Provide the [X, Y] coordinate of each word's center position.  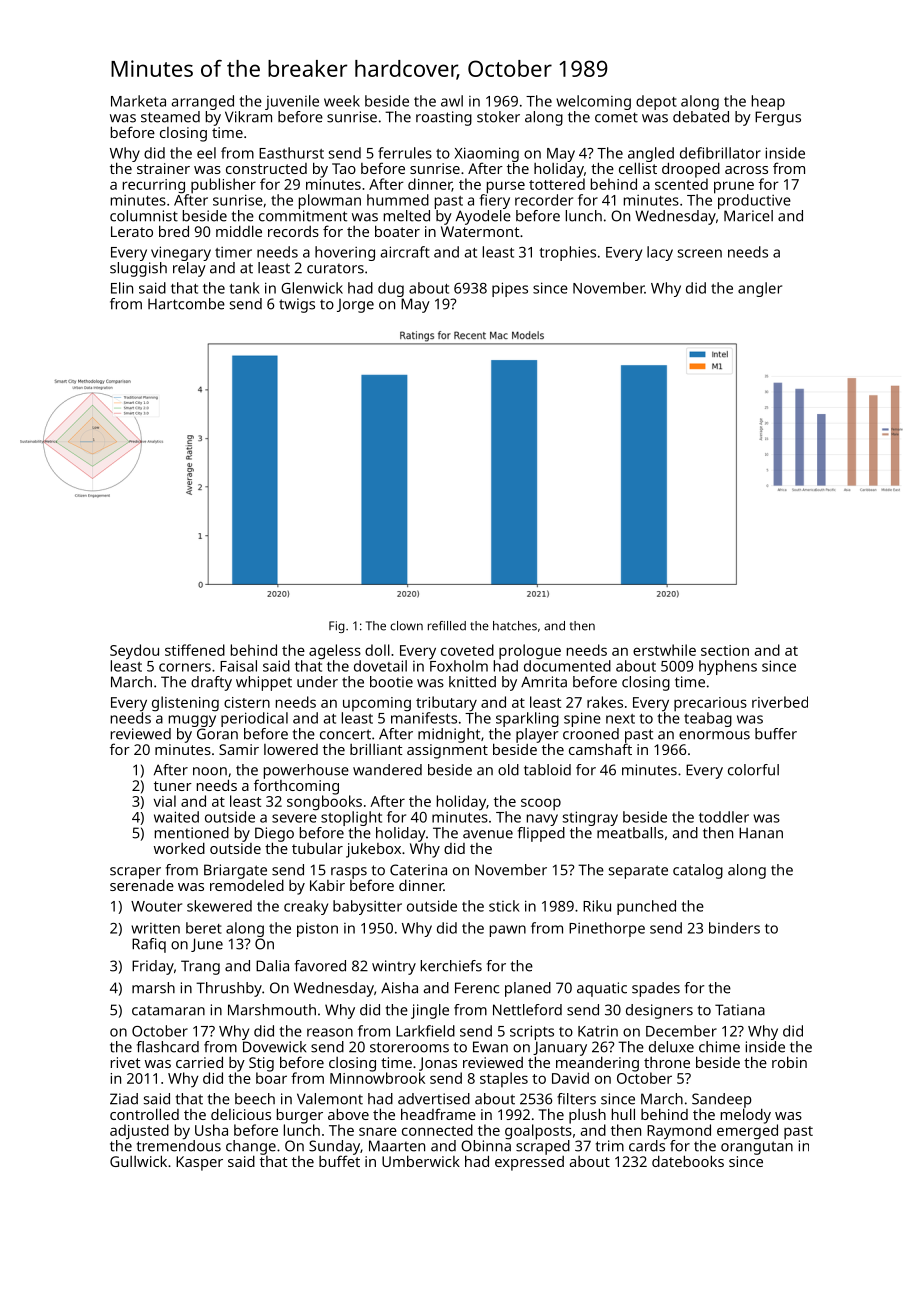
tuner [173, 786]
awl [452, 101]
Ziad [124, 1099]
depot [656, 102]
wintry [394, 967]
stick [504, 906]
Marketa [138, 101]
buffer [776, 734]
